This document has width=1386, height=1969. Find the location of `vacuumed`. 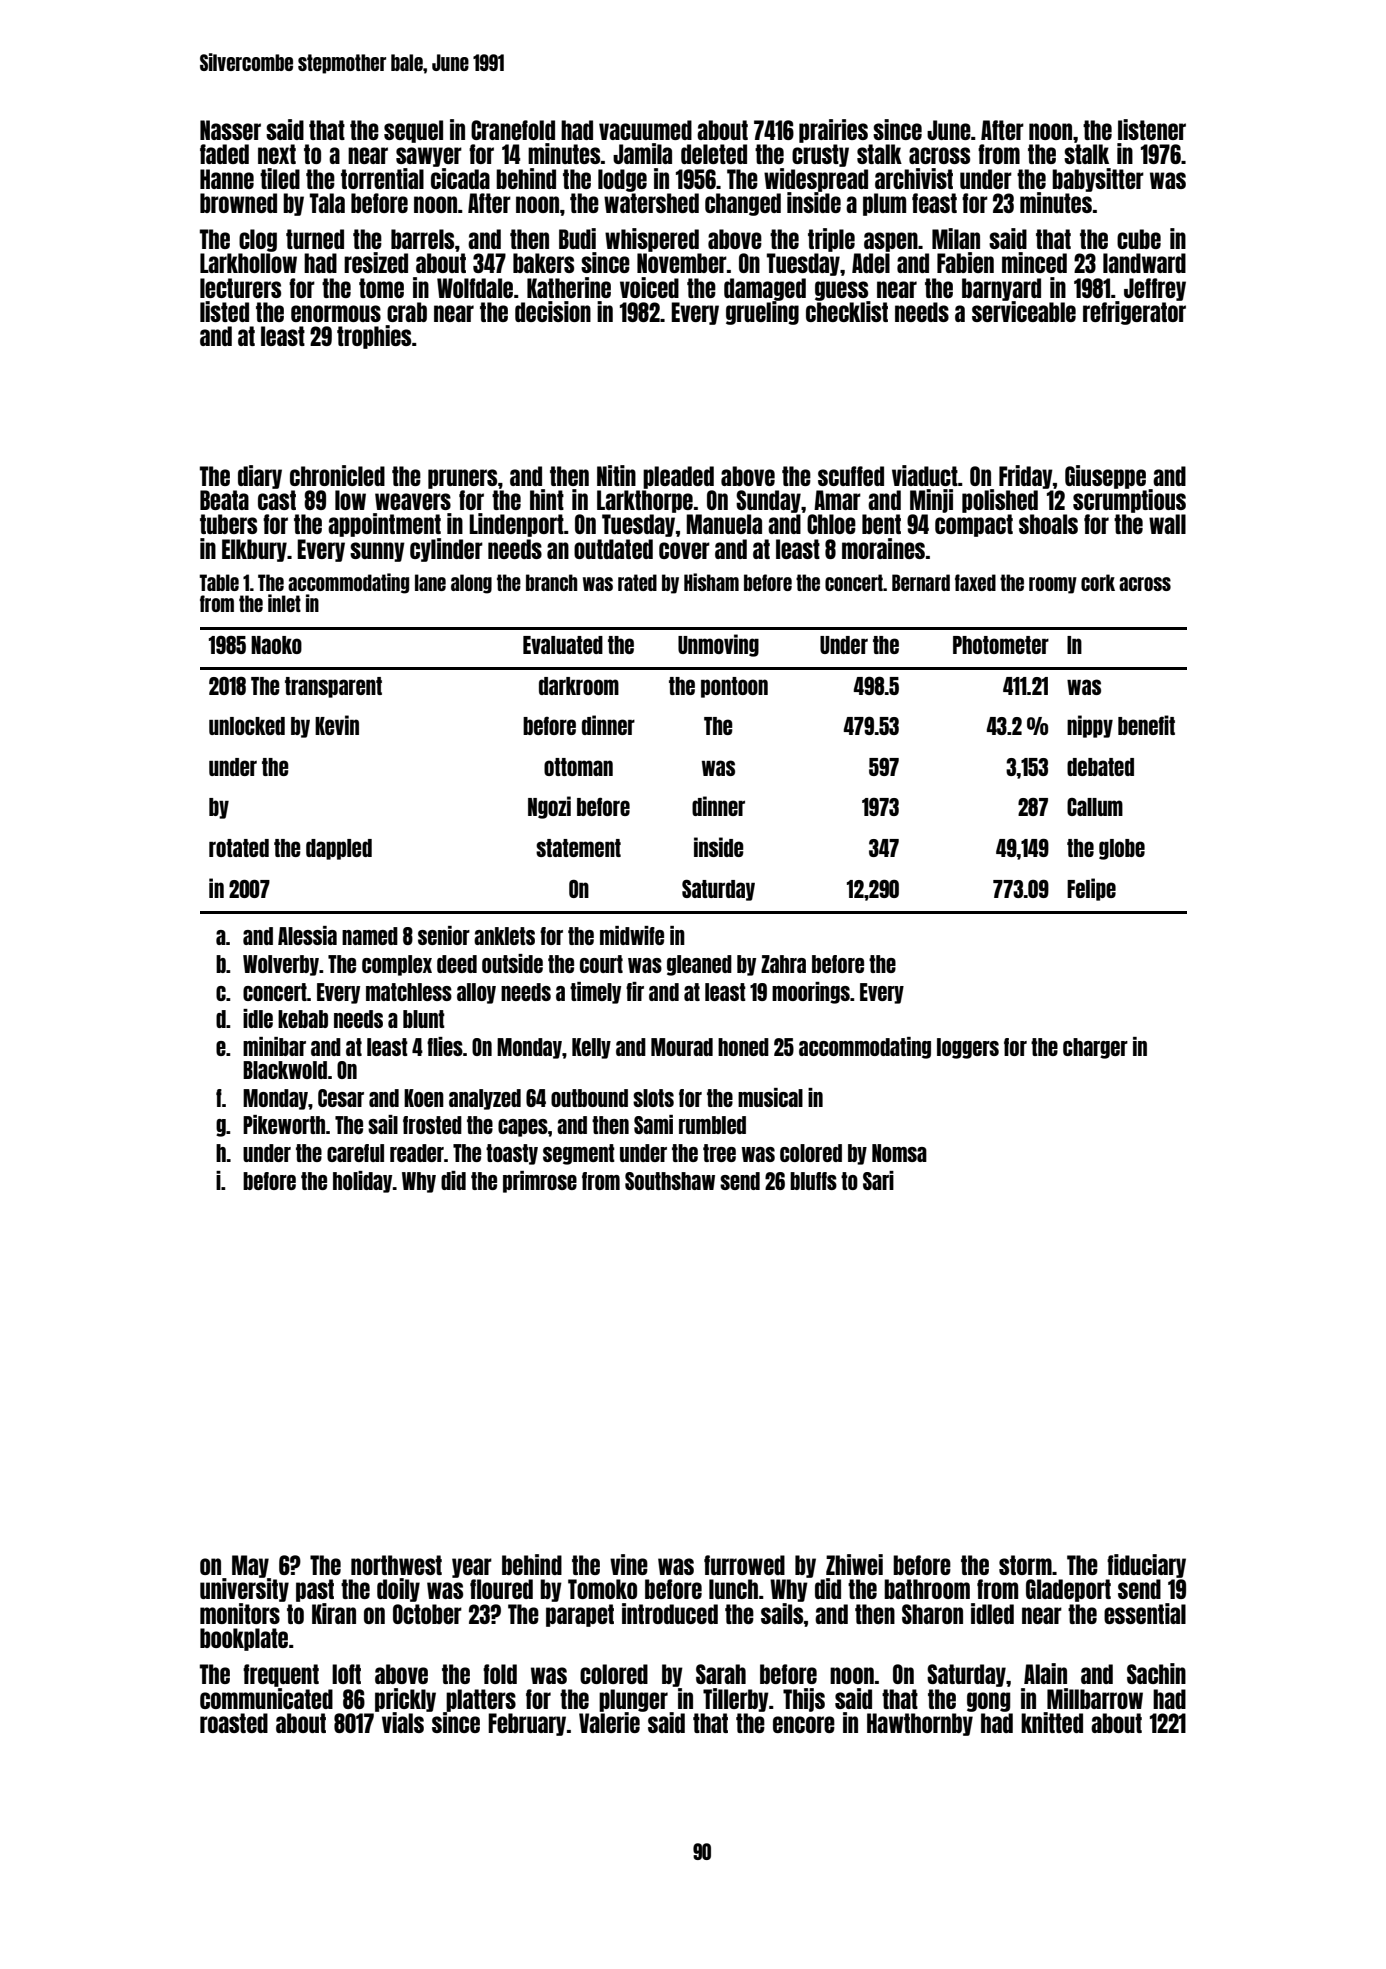

vacuumed is located at coordinates (645, 130).
